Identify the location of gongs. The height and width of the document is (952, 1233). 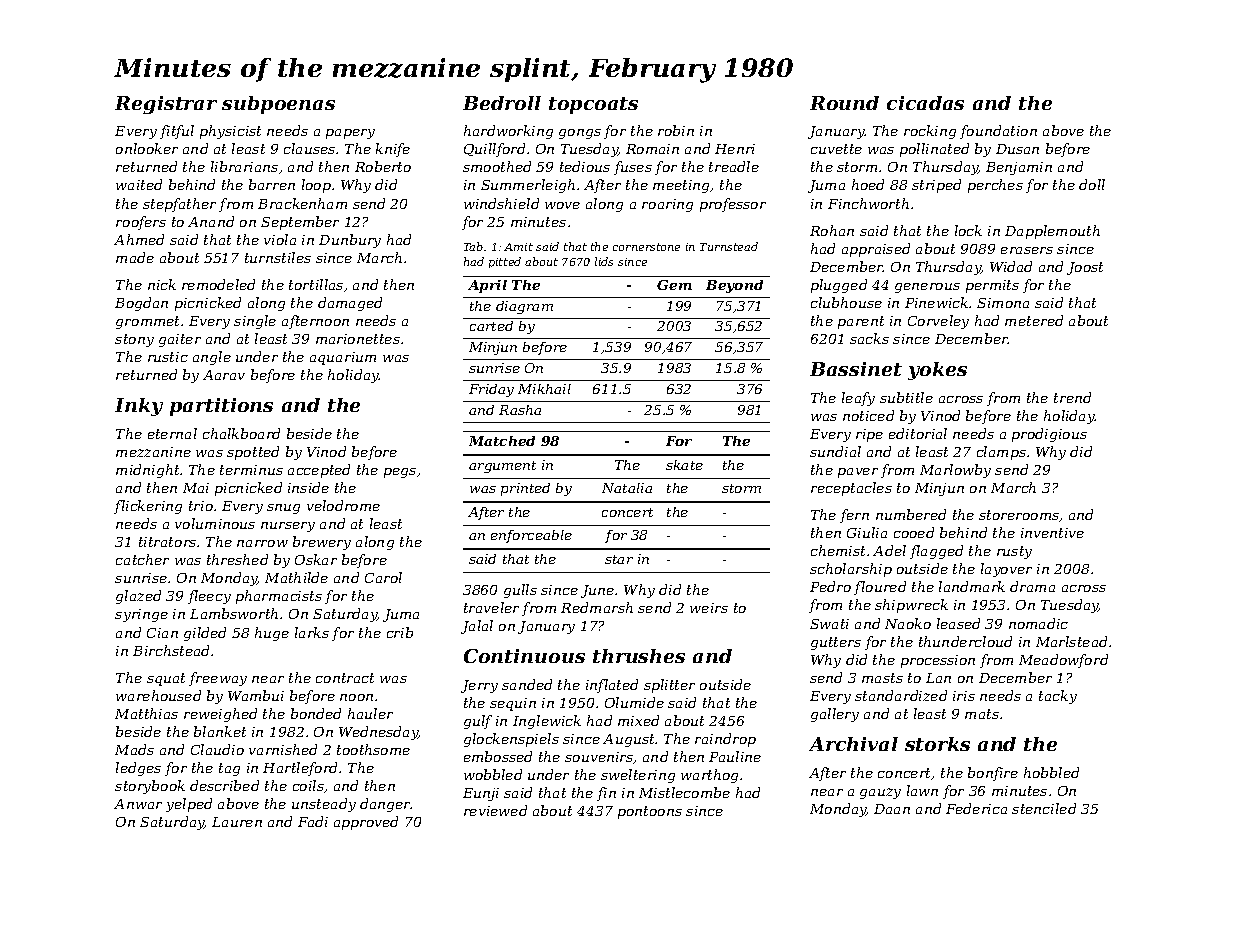
(580, 134).
